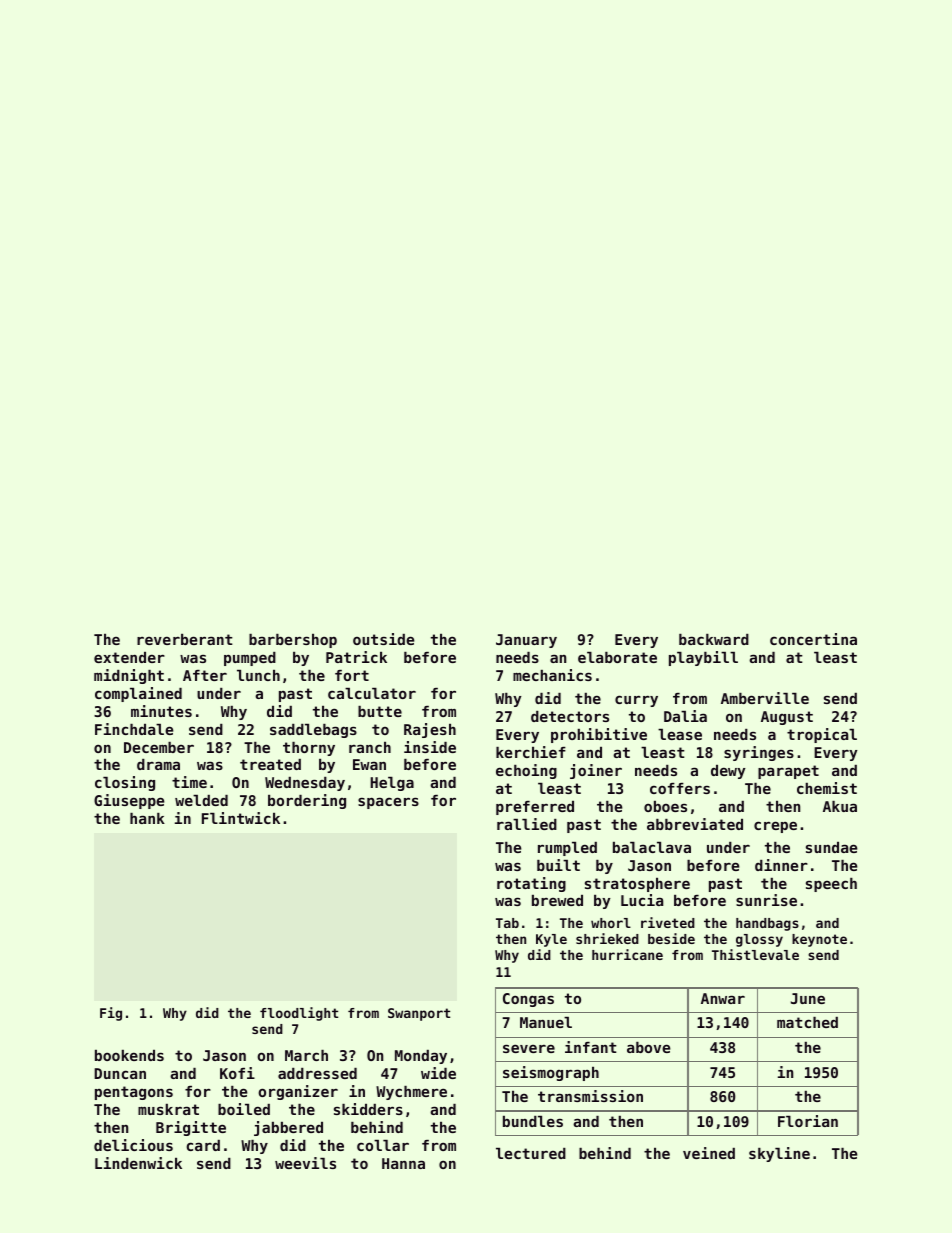 Image resolution: width=952 pixels, height=1233 pixels. What do you see at coordinates (808, 998) in the page?
I see `June` at bounding box center [808, 998].
